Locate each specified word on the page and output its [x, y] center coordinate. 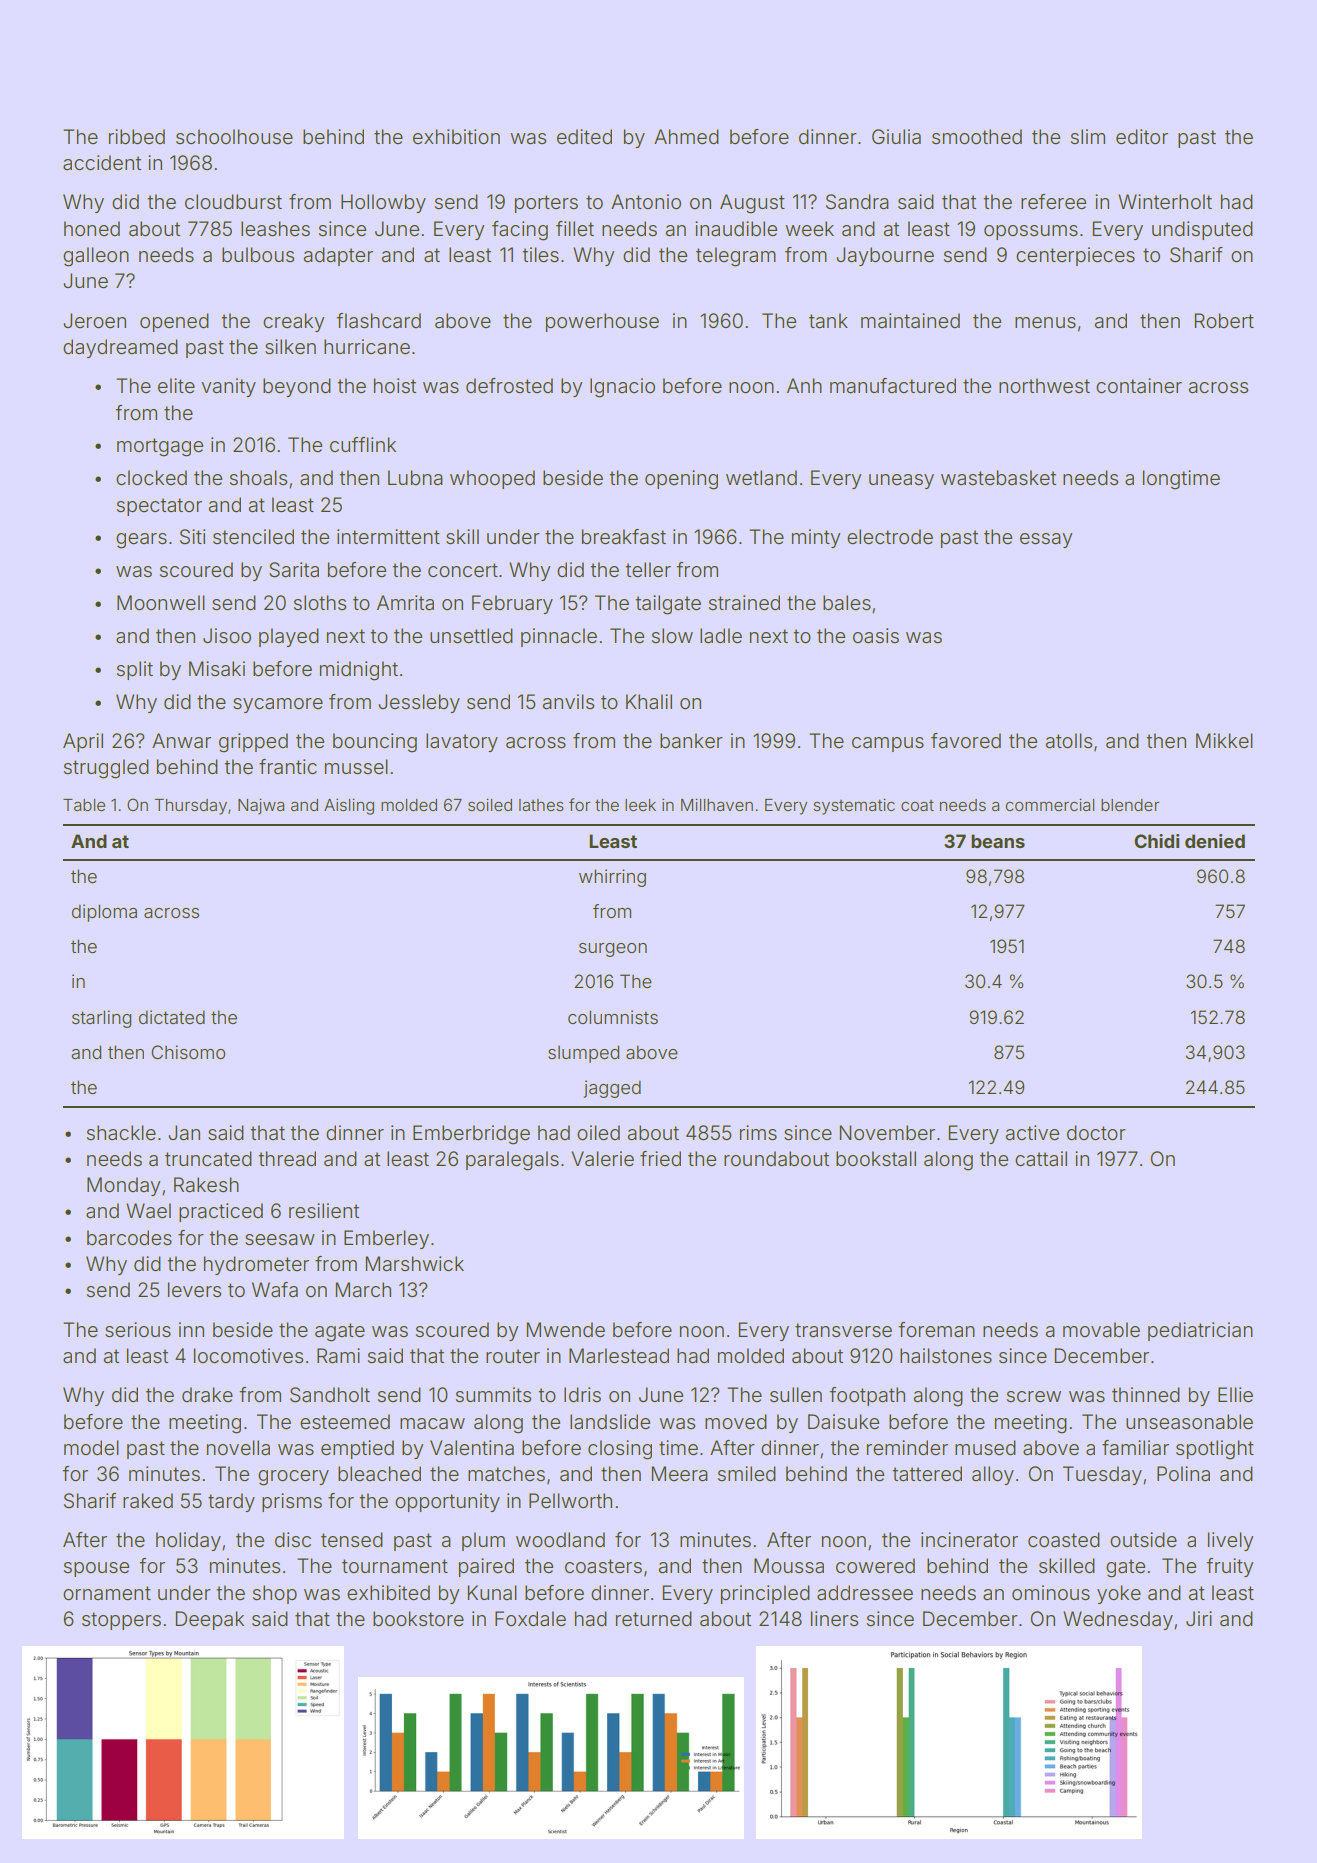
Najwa [261, 806]
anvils [568, 702]
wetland [761, 477]
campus [888, 744]
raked [148, 1500]
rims [758, 1132]
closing [620, 1450]
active [1032, 1133]
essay [1046, 540]
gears [141, 541]
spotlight [1215, 1450]
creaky [293, 322]
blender [1130, 805]
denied [1215, 841]
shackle [121, 1132]
